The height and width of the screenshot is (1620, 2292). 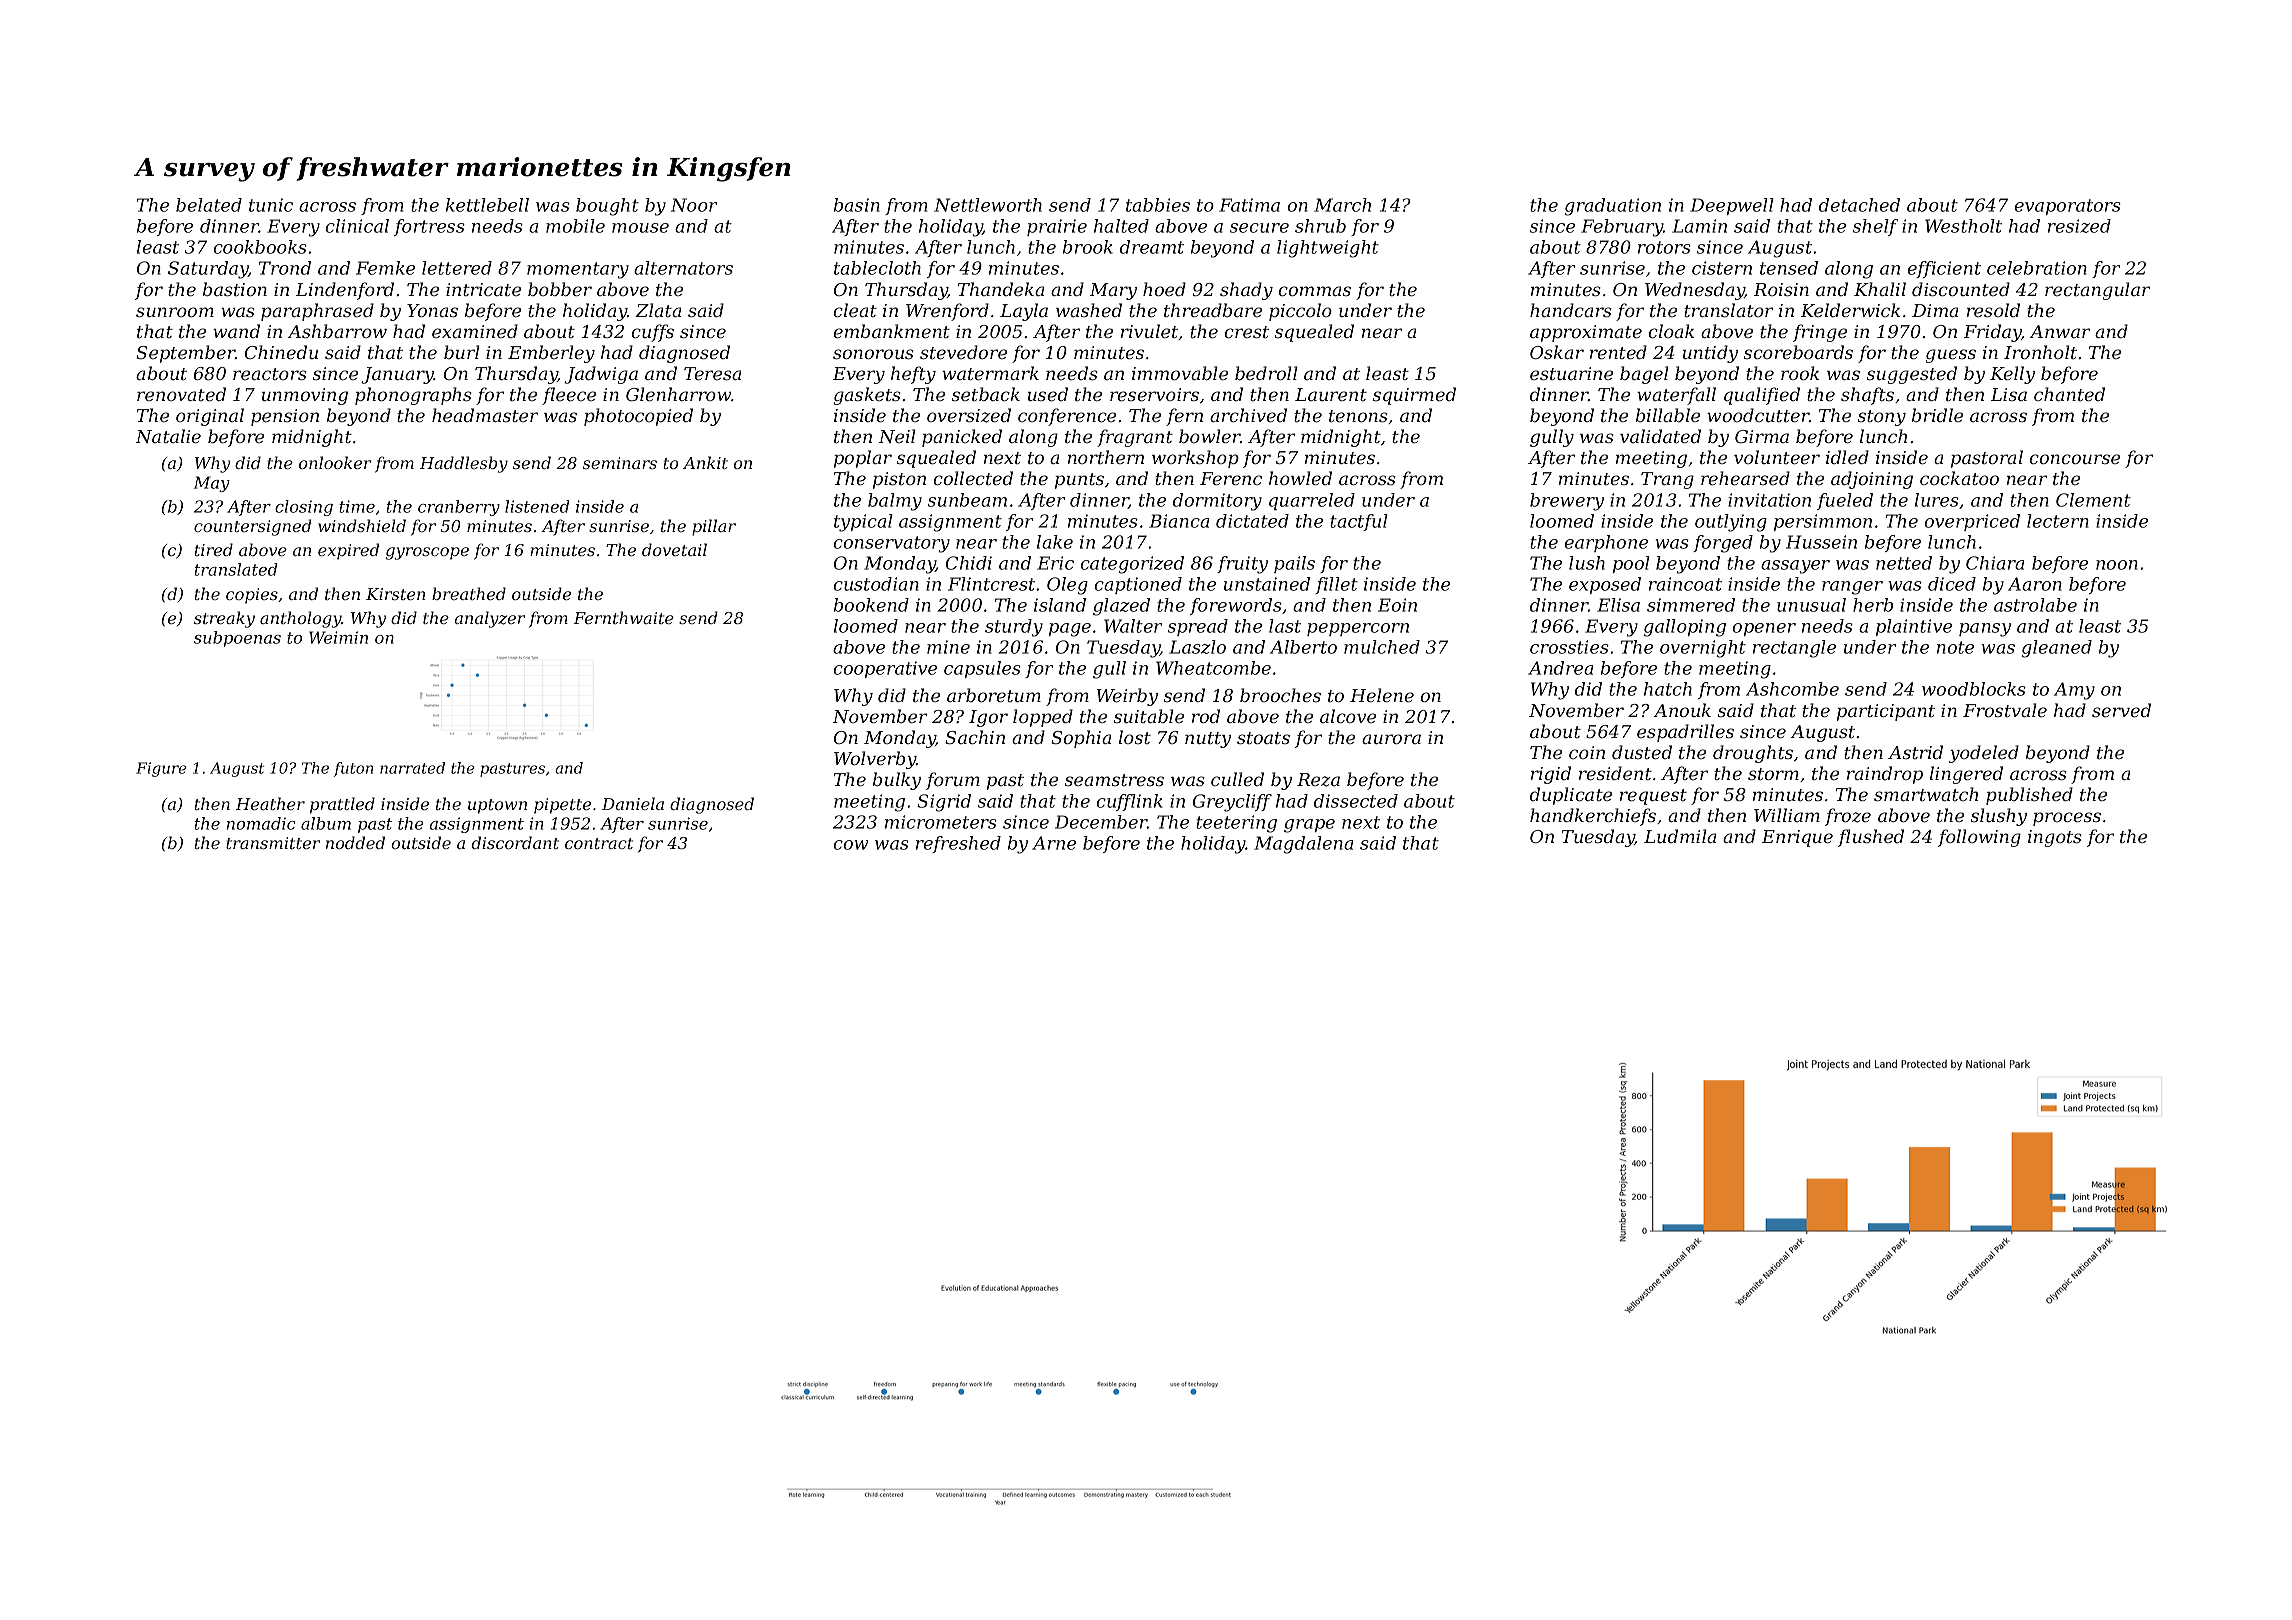 I want to click on estuarine, so click(x=1571, y=373).
